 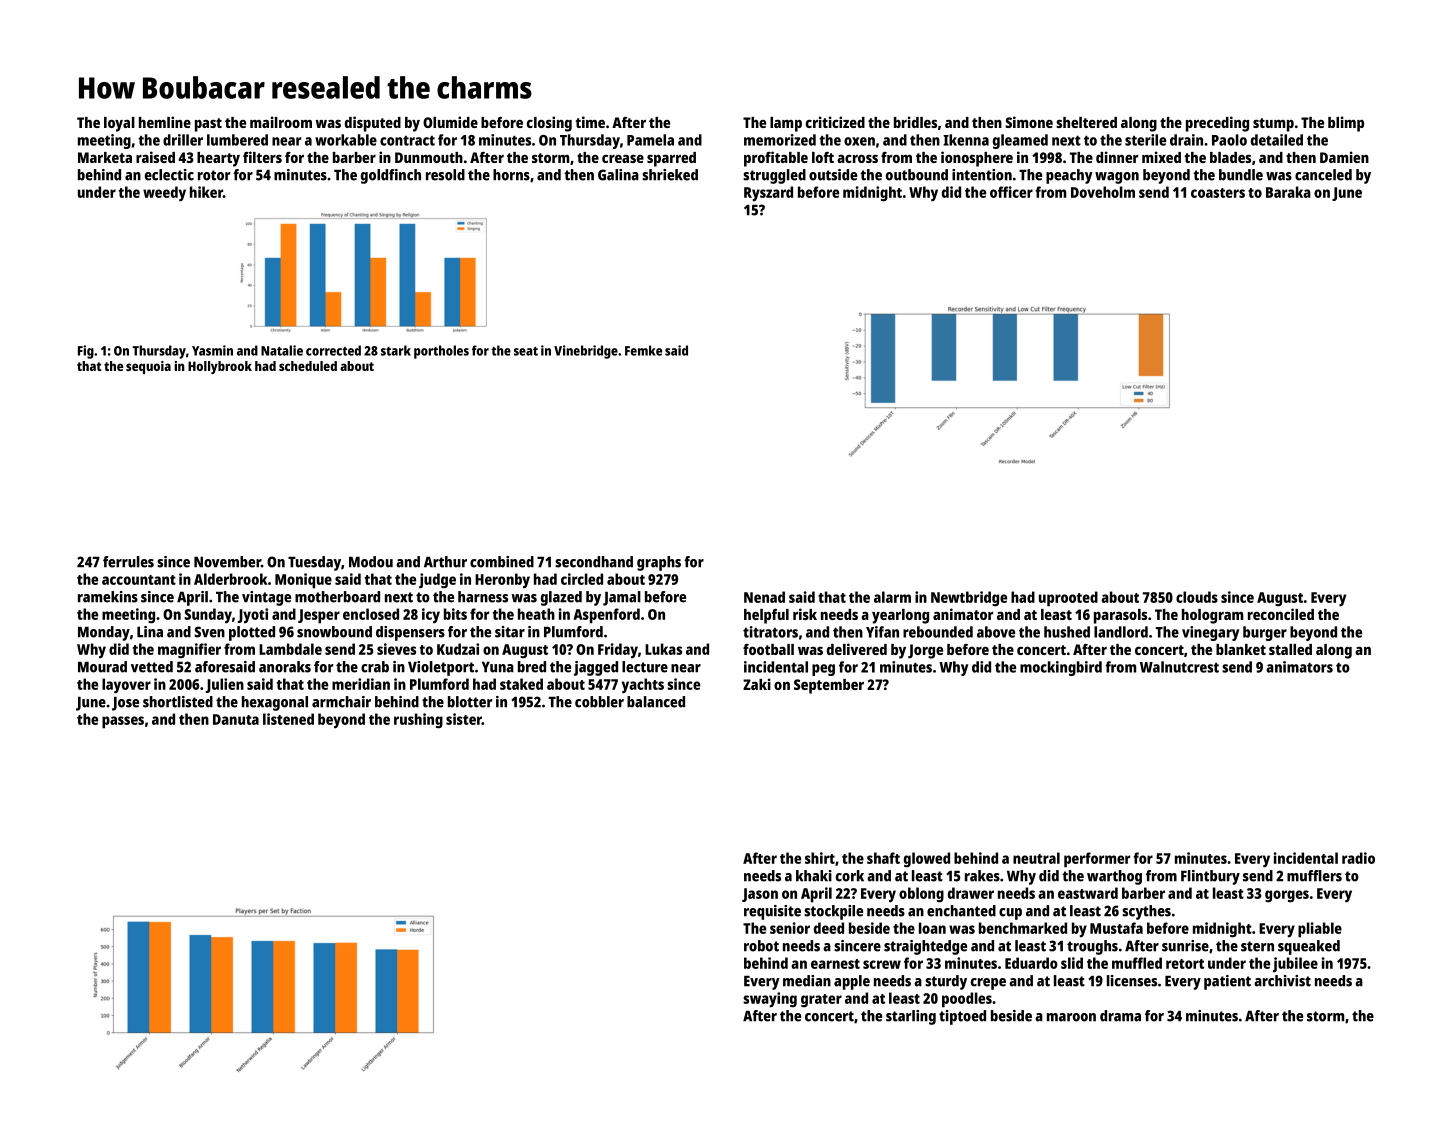 What do you see at coordinates (123, 722) in the screenshot?
I see `passes` at bounding box center [123, 722].
